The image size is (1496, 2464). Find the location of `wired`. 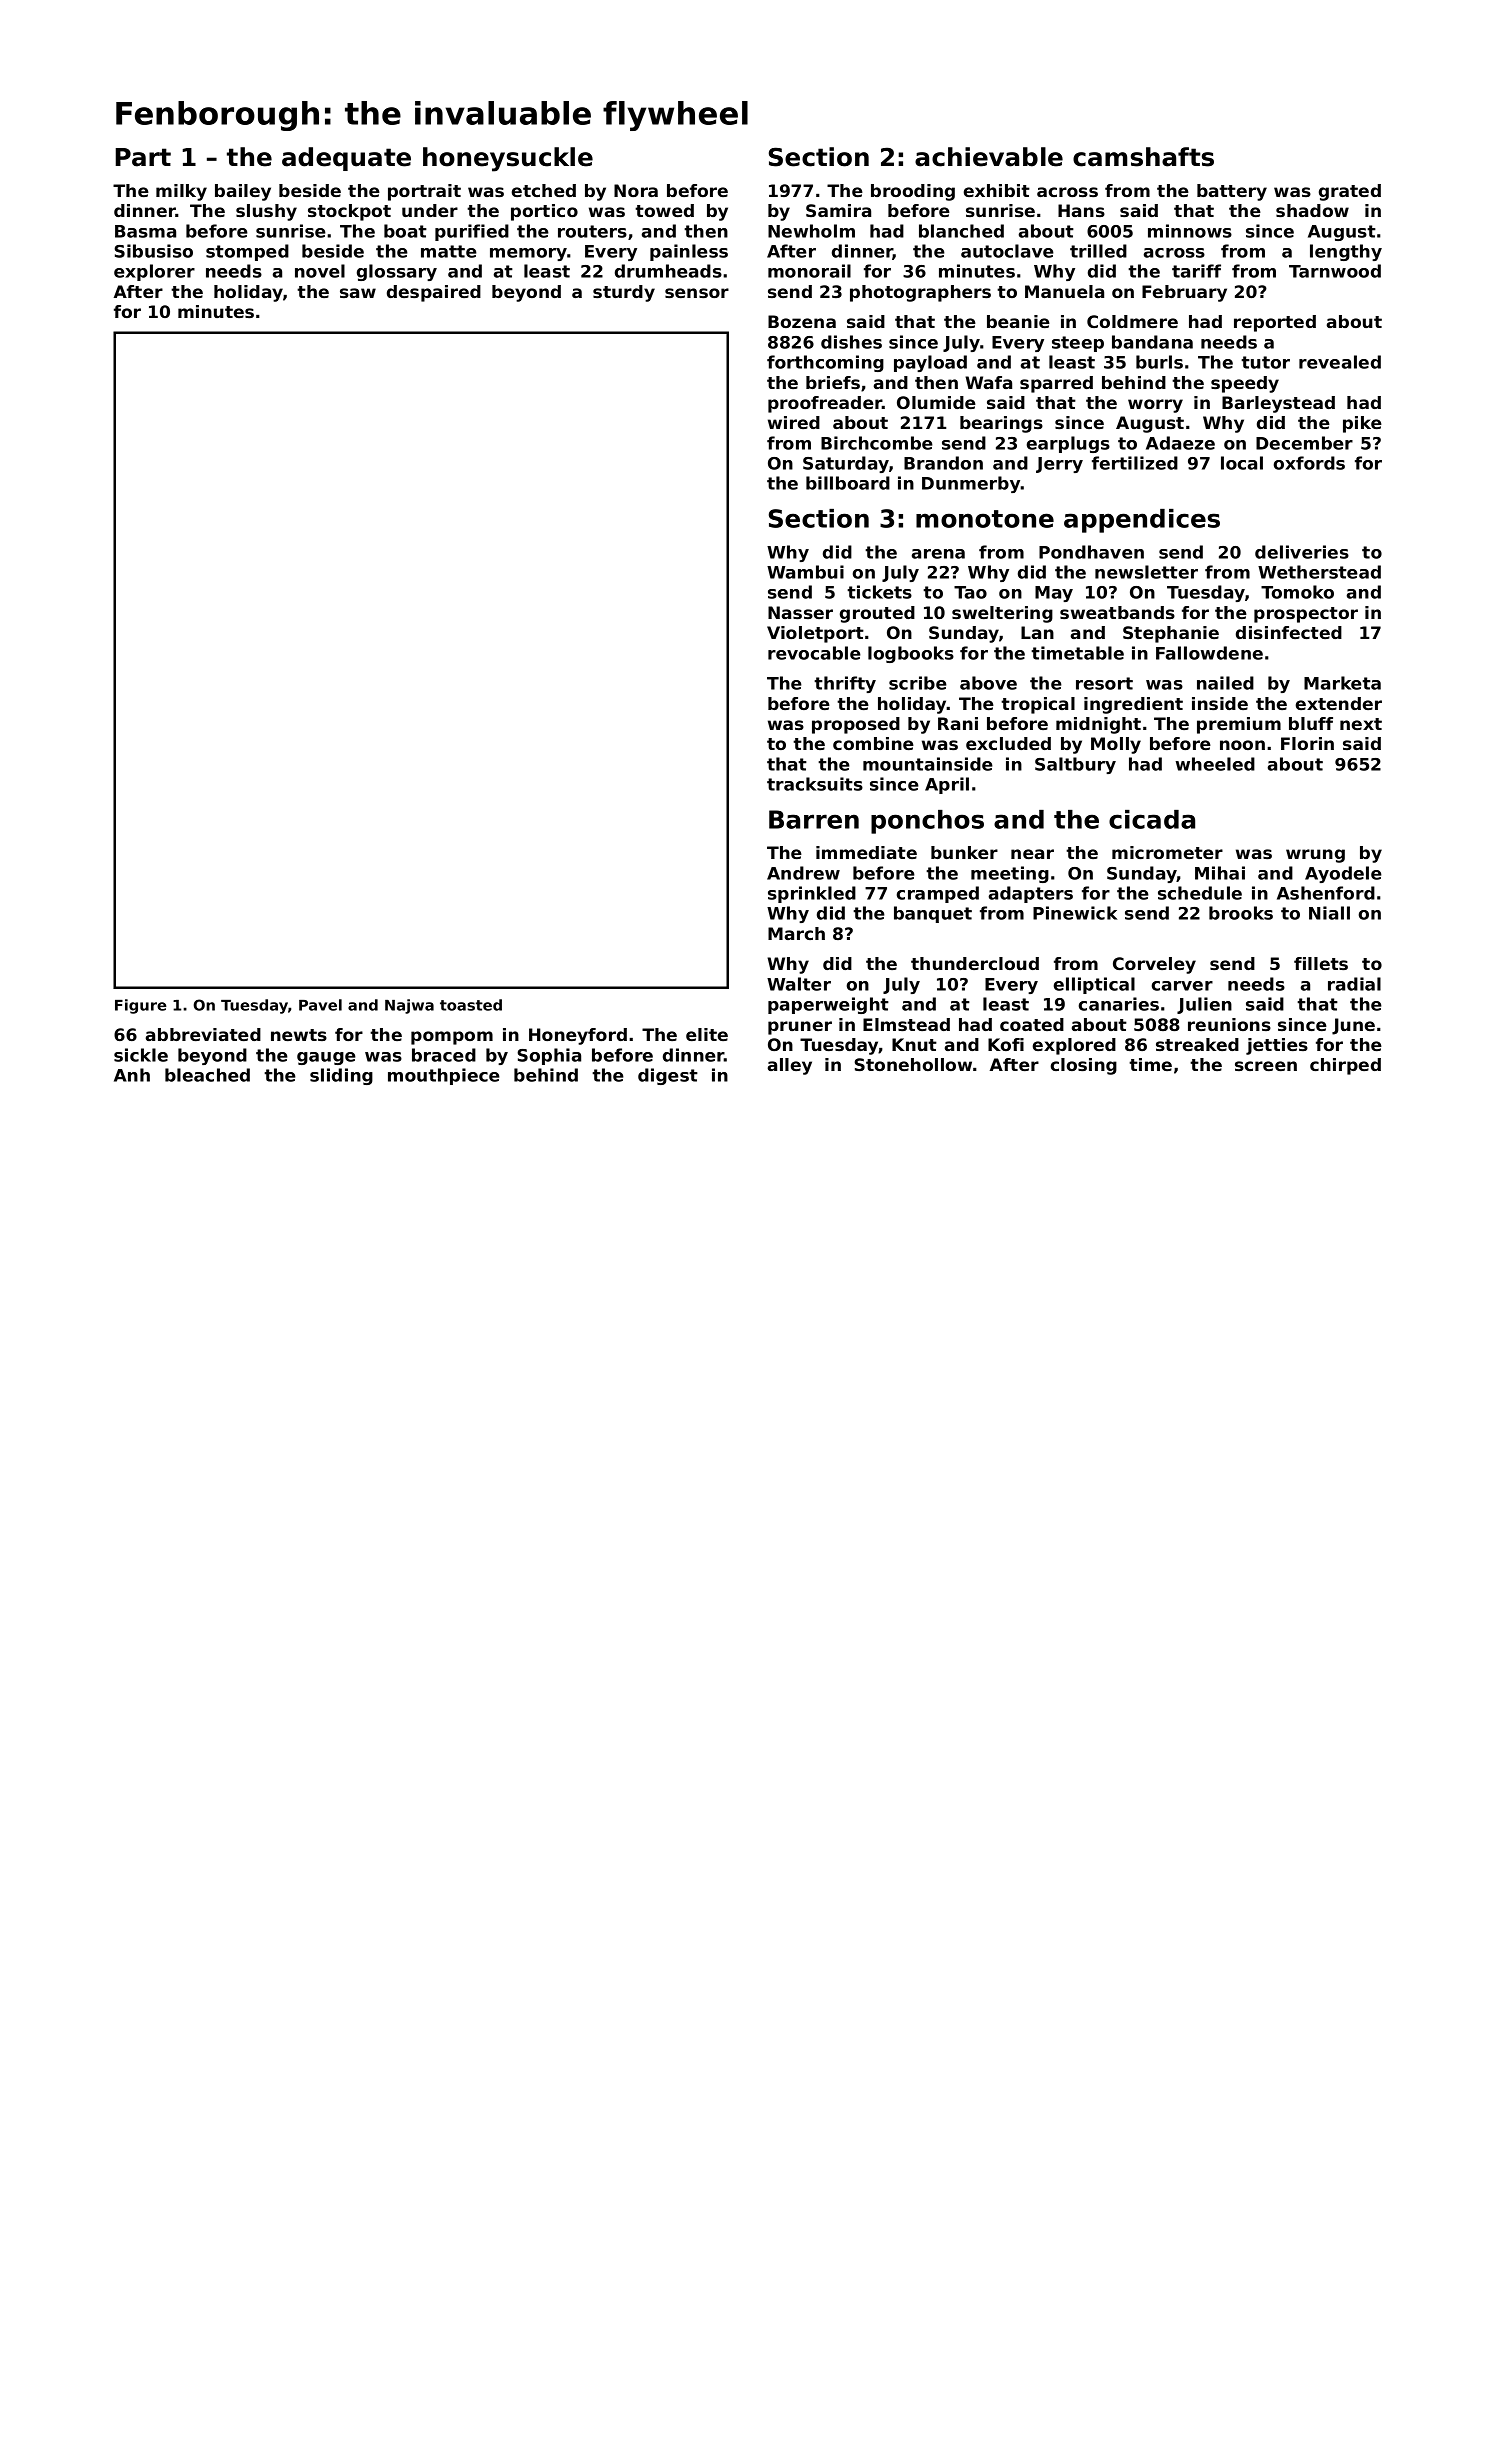

wired is located at coordinates (794, 422).
